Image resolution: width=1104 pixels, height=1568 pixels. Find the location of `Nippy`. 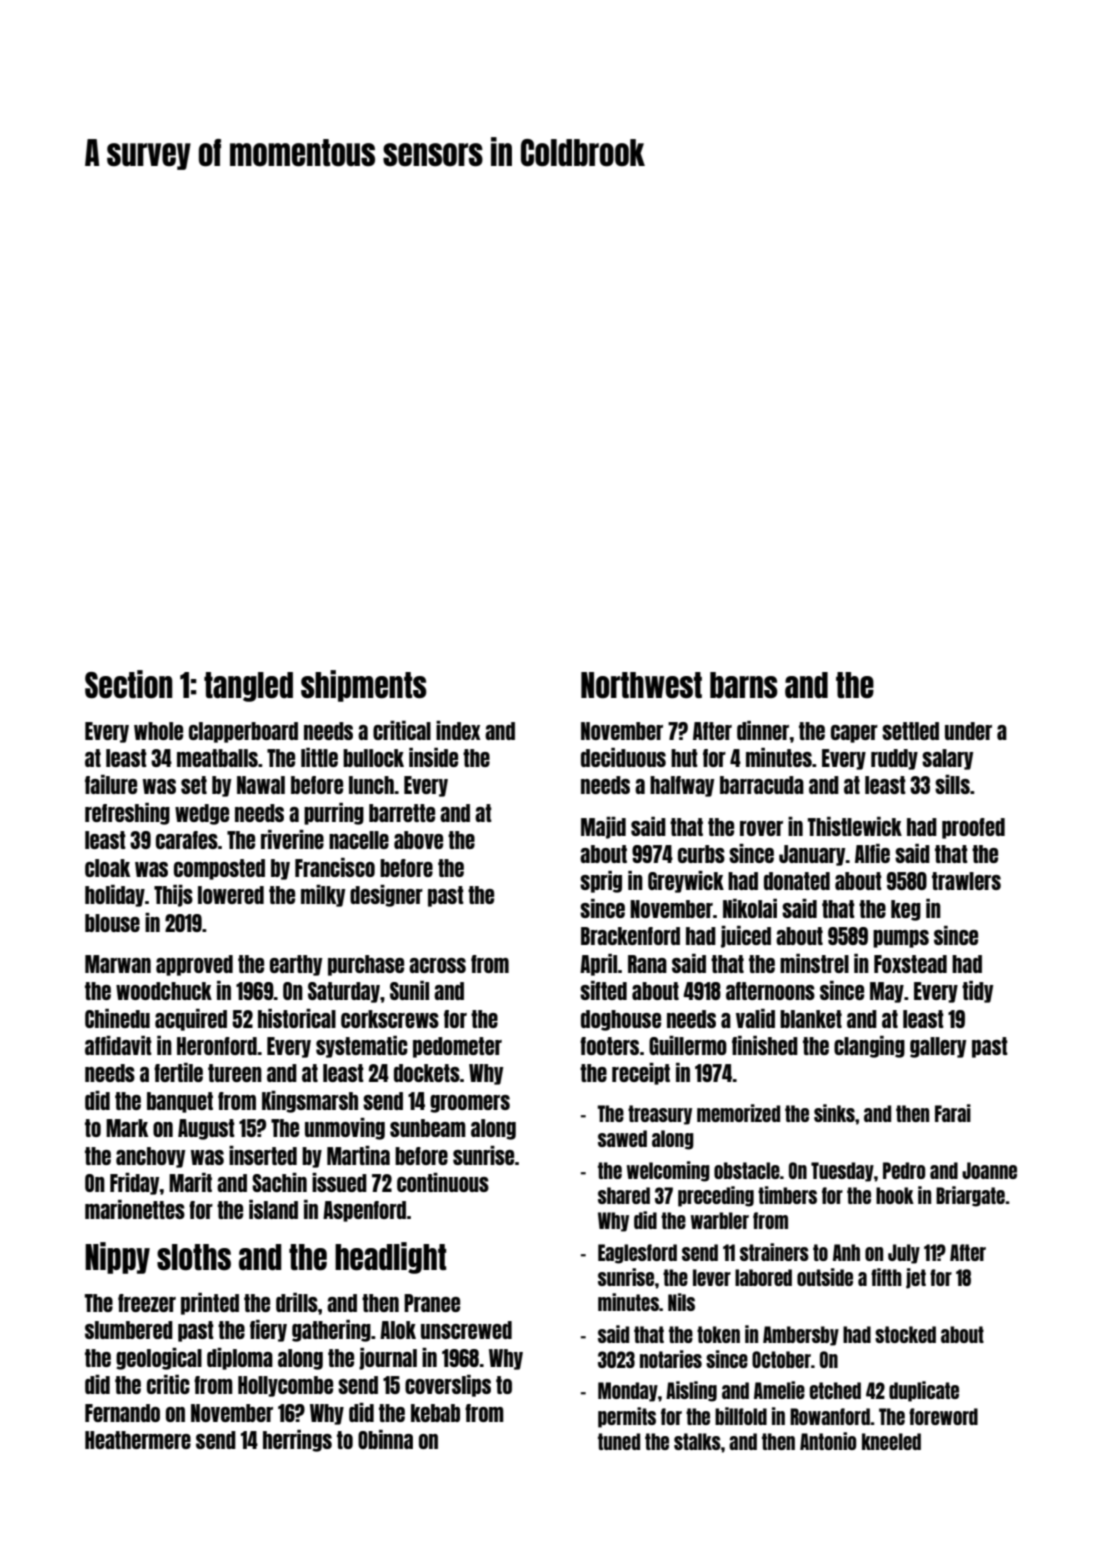

Nippy is located at coordinates (117, 1258).
